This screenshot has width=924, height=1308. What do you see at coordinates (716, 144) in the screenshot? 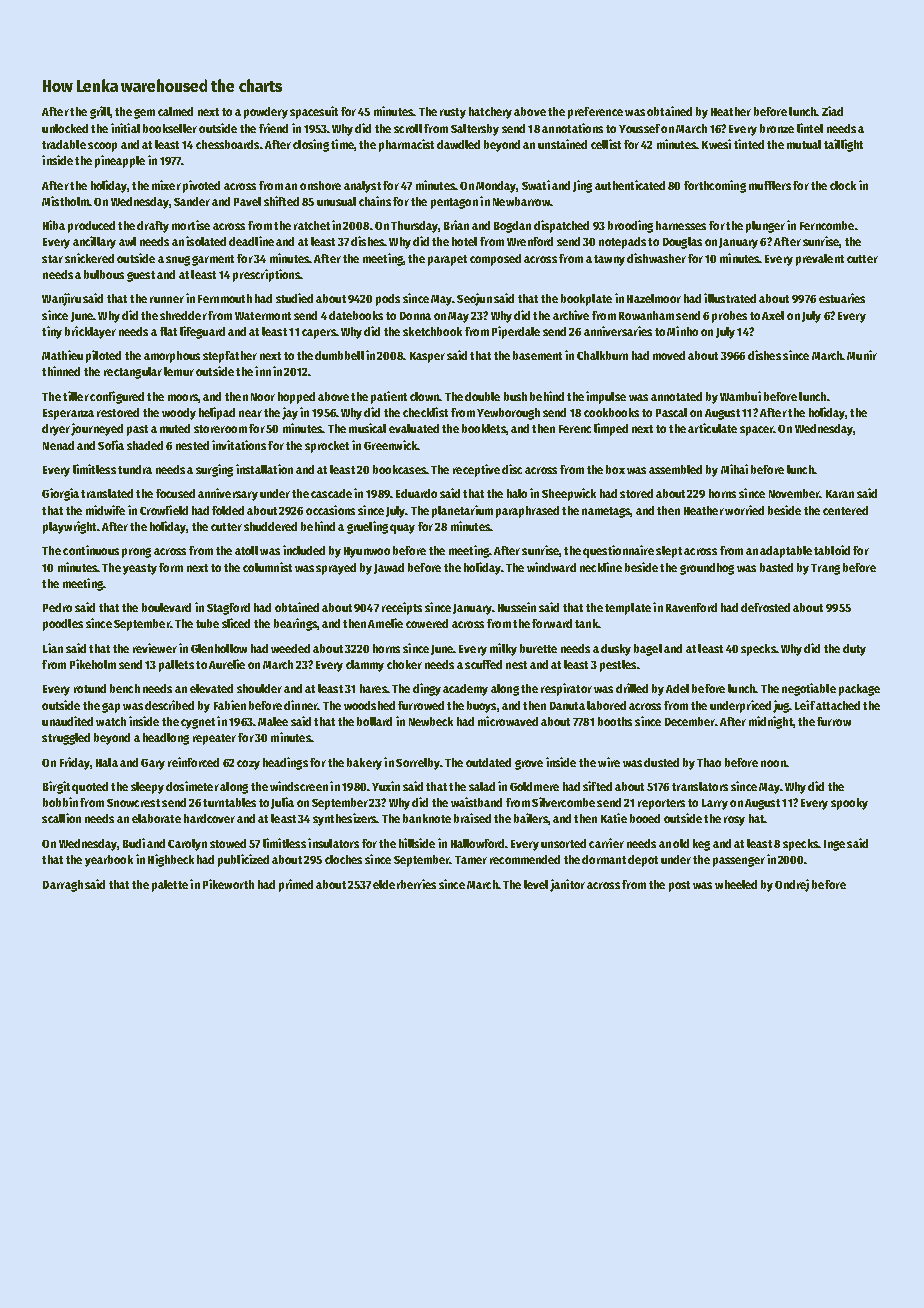
I see `Kwesi` at bounding box center [716, 144].
